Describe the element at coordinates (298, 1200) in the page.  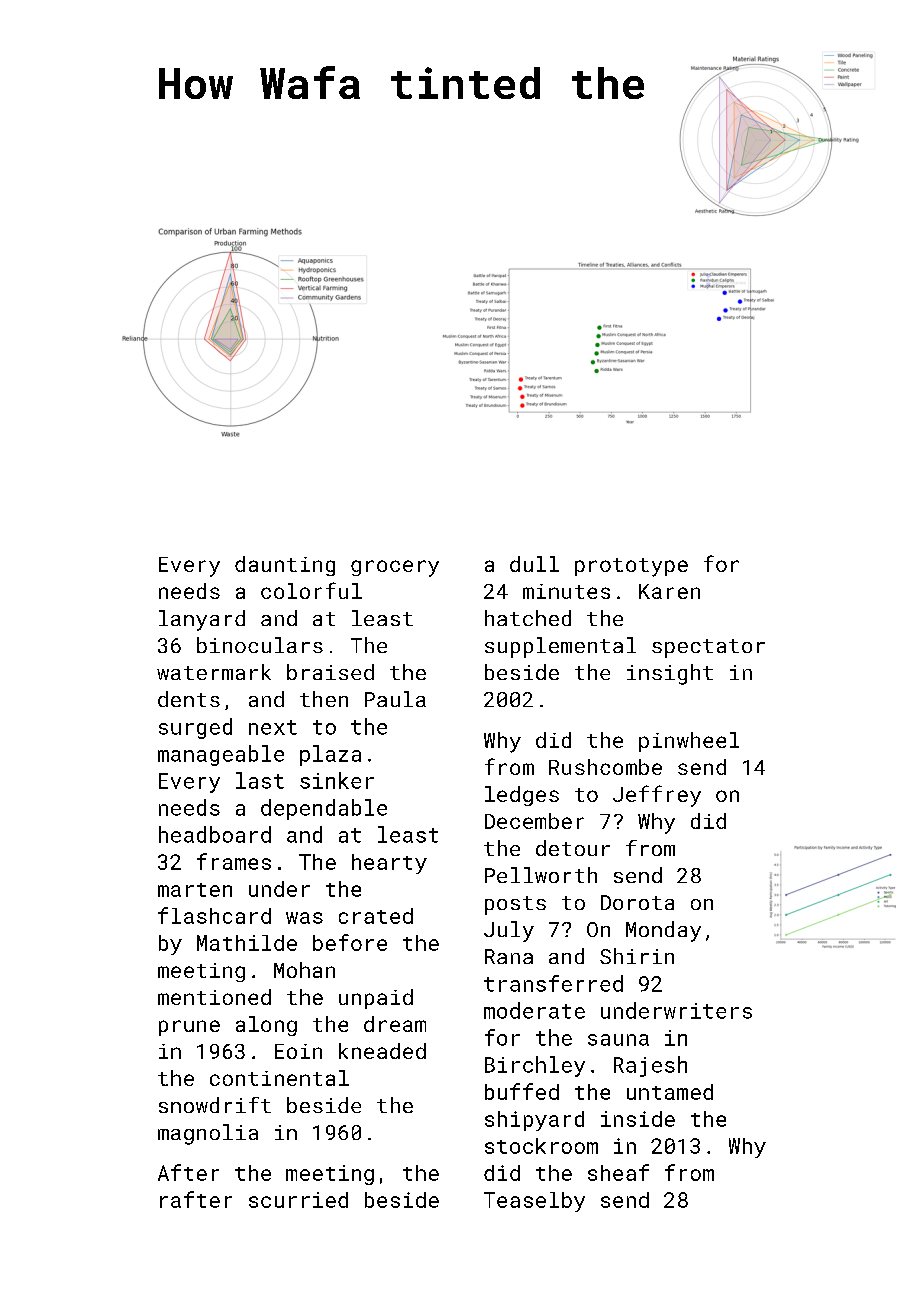
I see `scurried` at that location.
